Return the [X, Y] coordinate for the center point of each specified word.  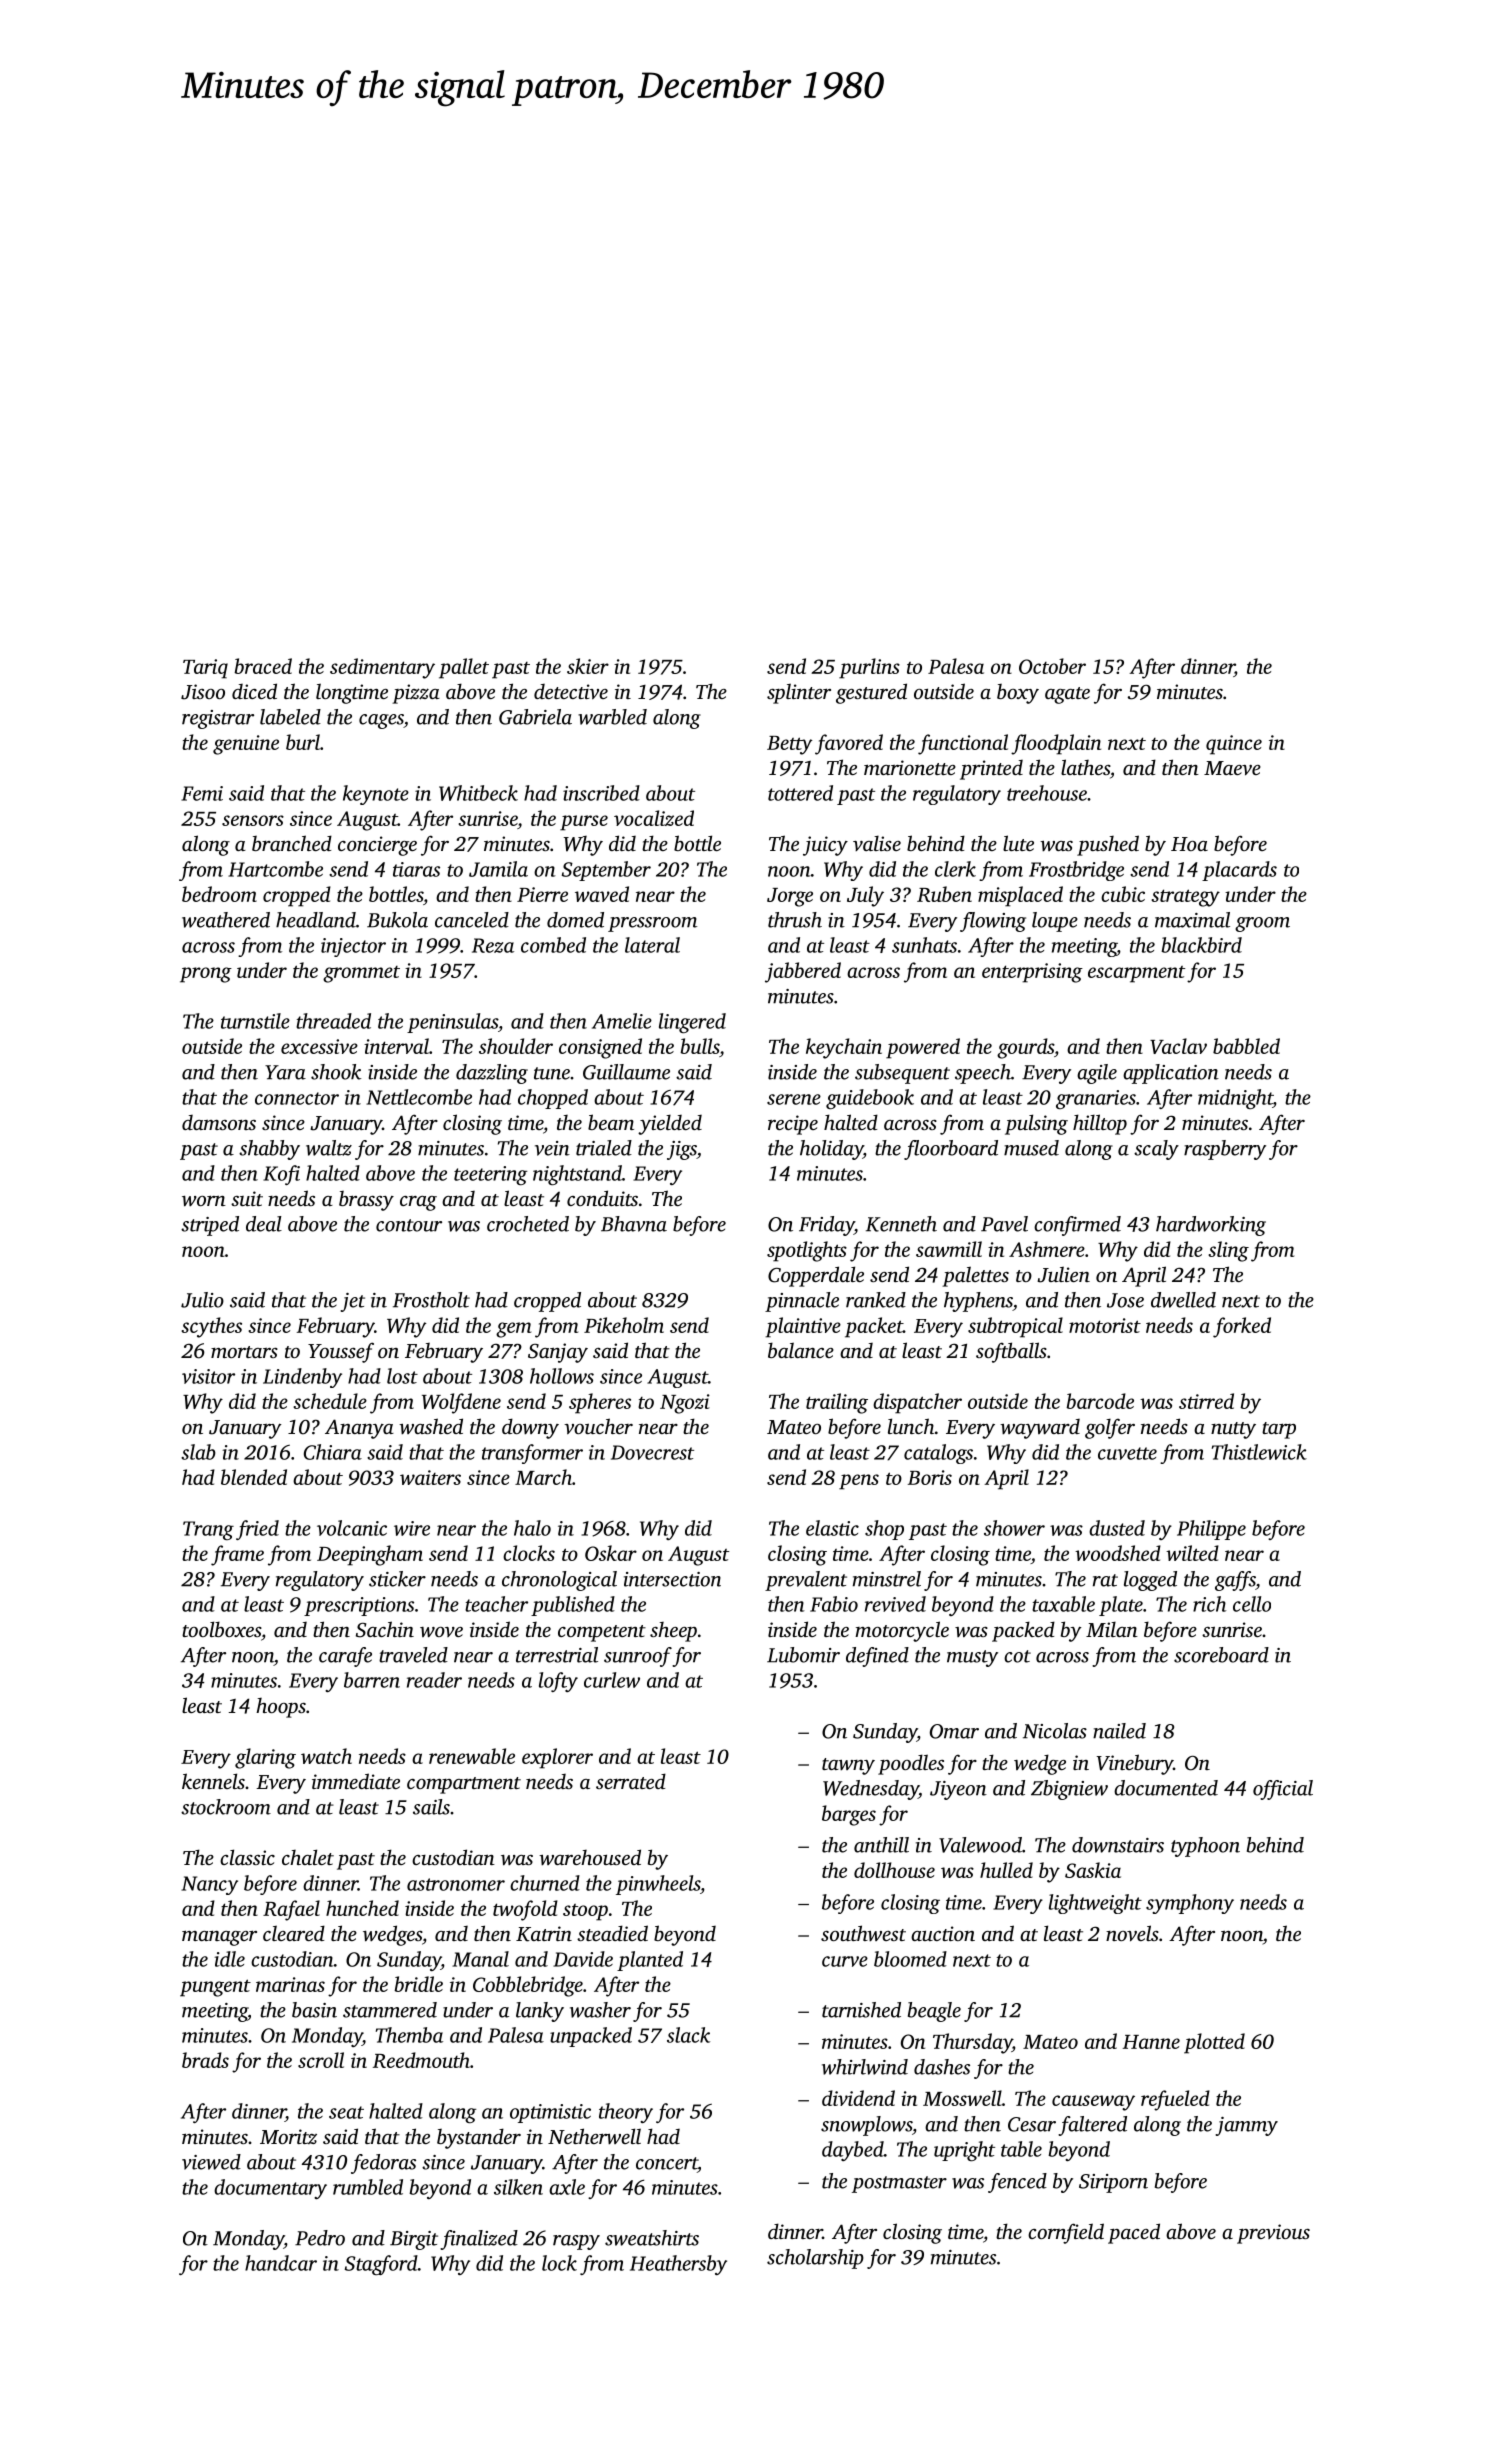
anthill [881, 1845]
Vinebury [1135, 1764]
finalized [479, 2240]
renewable [472, 1756]
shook [336, 1072]
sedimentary [382, 668]
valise [877, 843]
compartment [464, 1785]
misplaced [1020, 896]
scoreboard [1221, 1655]
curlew [612, 1680]
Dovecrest [652, 1452]
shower [1014, 1528]
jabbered [803, 972]
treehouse [1047, 793]
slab [198, 1452]
